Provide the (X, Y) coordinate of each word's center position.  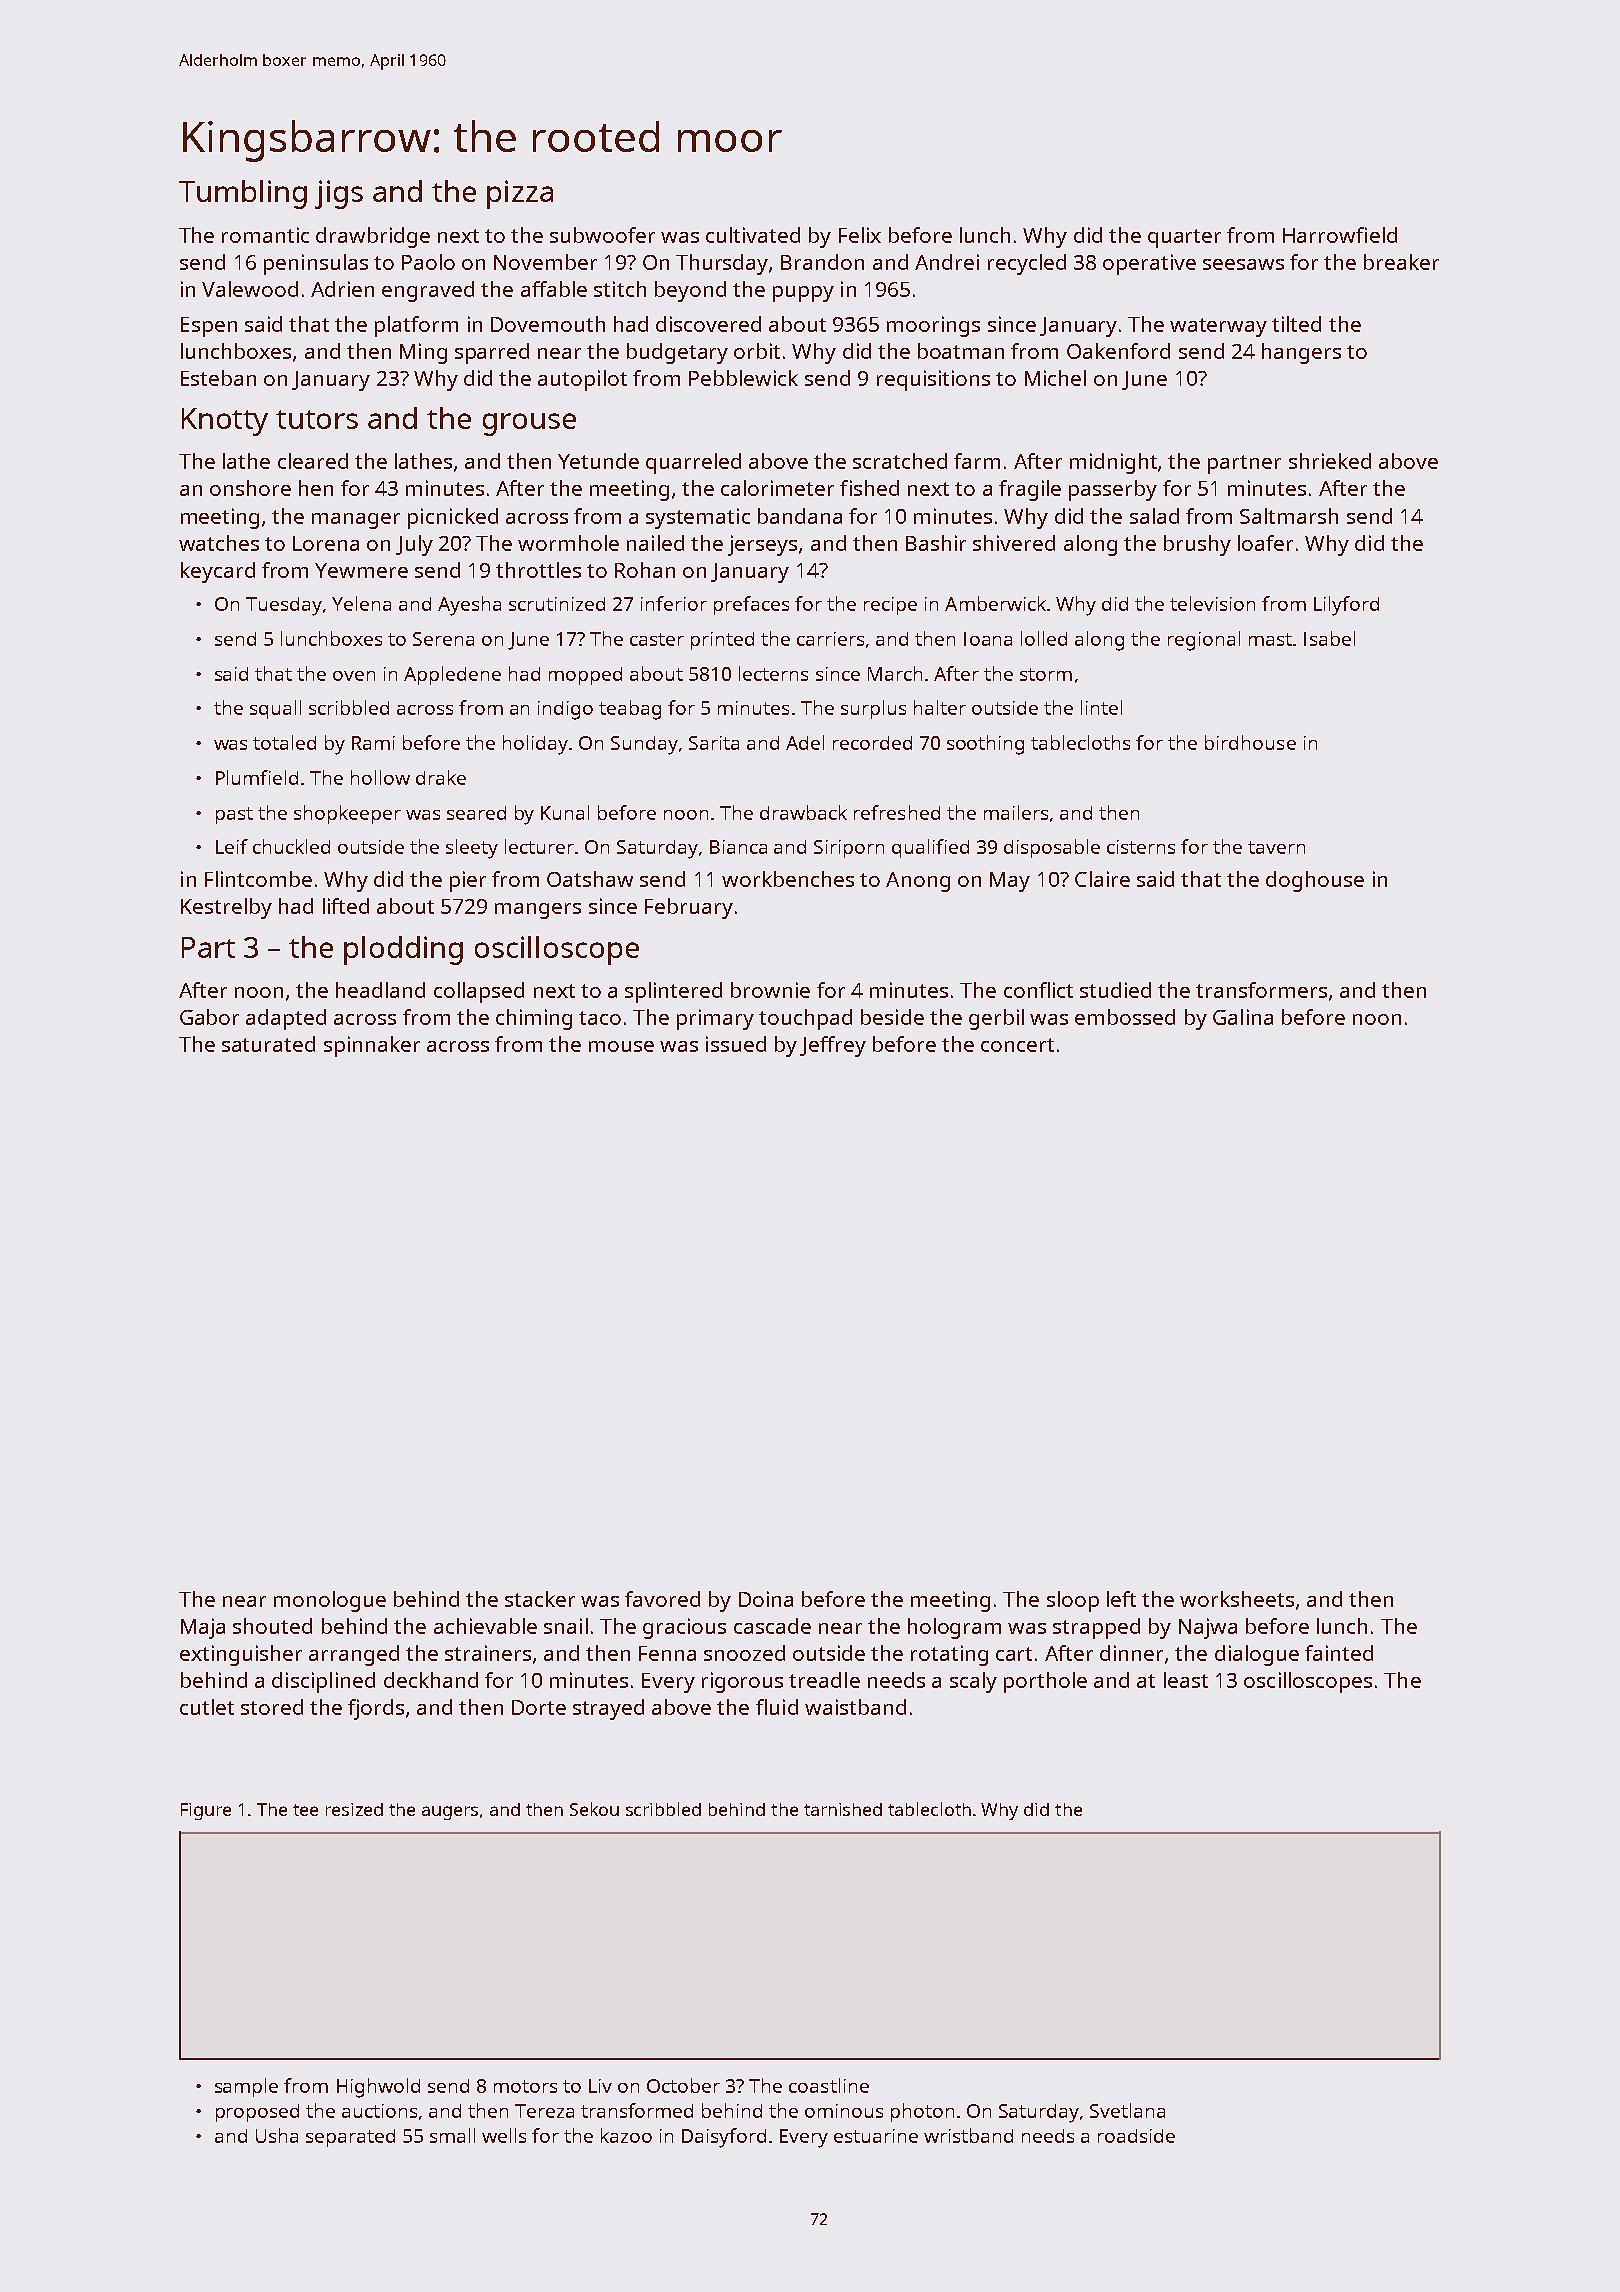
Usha (277, 2135)
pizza (520, 194)
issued (736, 1044)
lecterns (773, 673)
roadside (1136, 2136)
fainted (1339, 1653)
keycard (218, 572)
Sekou (594, 1809)
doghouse (1315, 881)
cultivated (753, 235)
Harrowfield (1340, 235)
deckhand (431, 1680)
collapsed (479, 992)
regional (1204, 641)
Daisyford (724, 2138)
